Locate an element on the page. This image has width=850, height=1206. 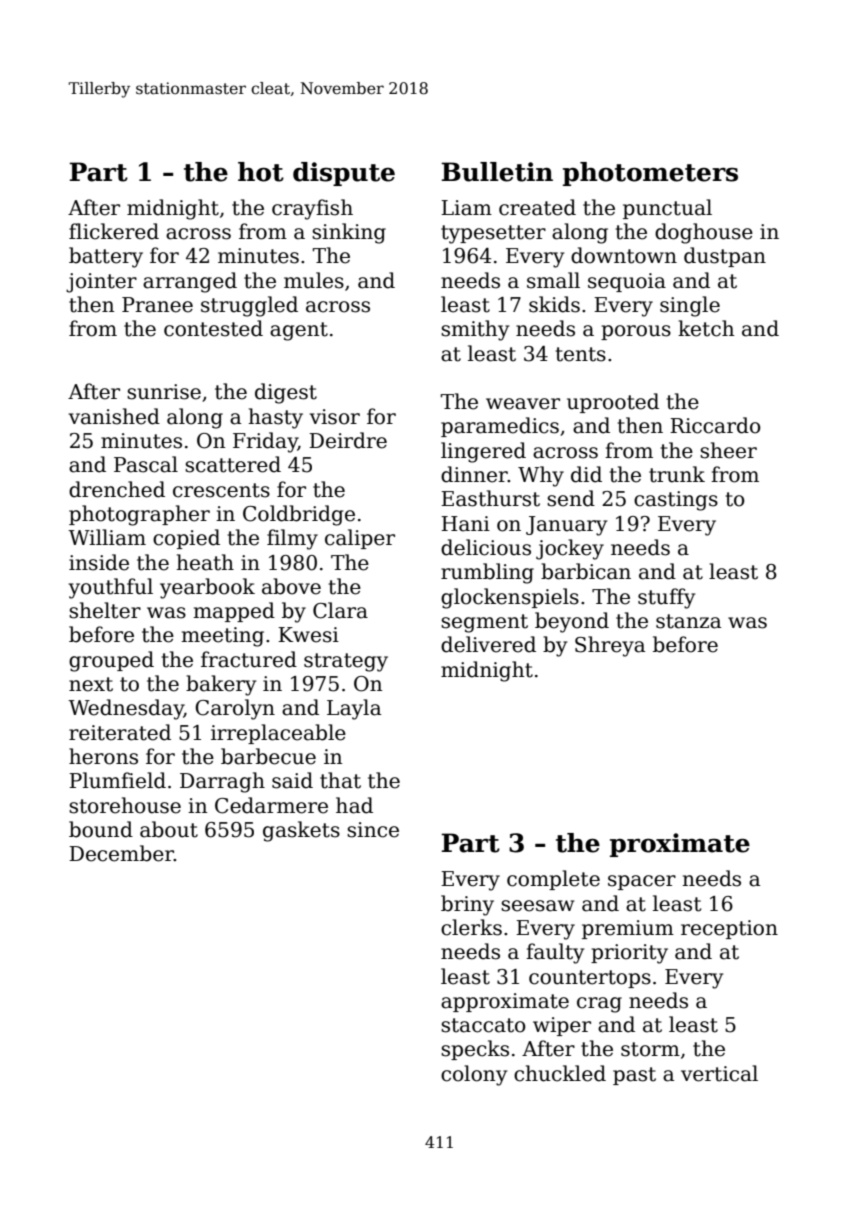
reception is located at coordinates (729, 929).
